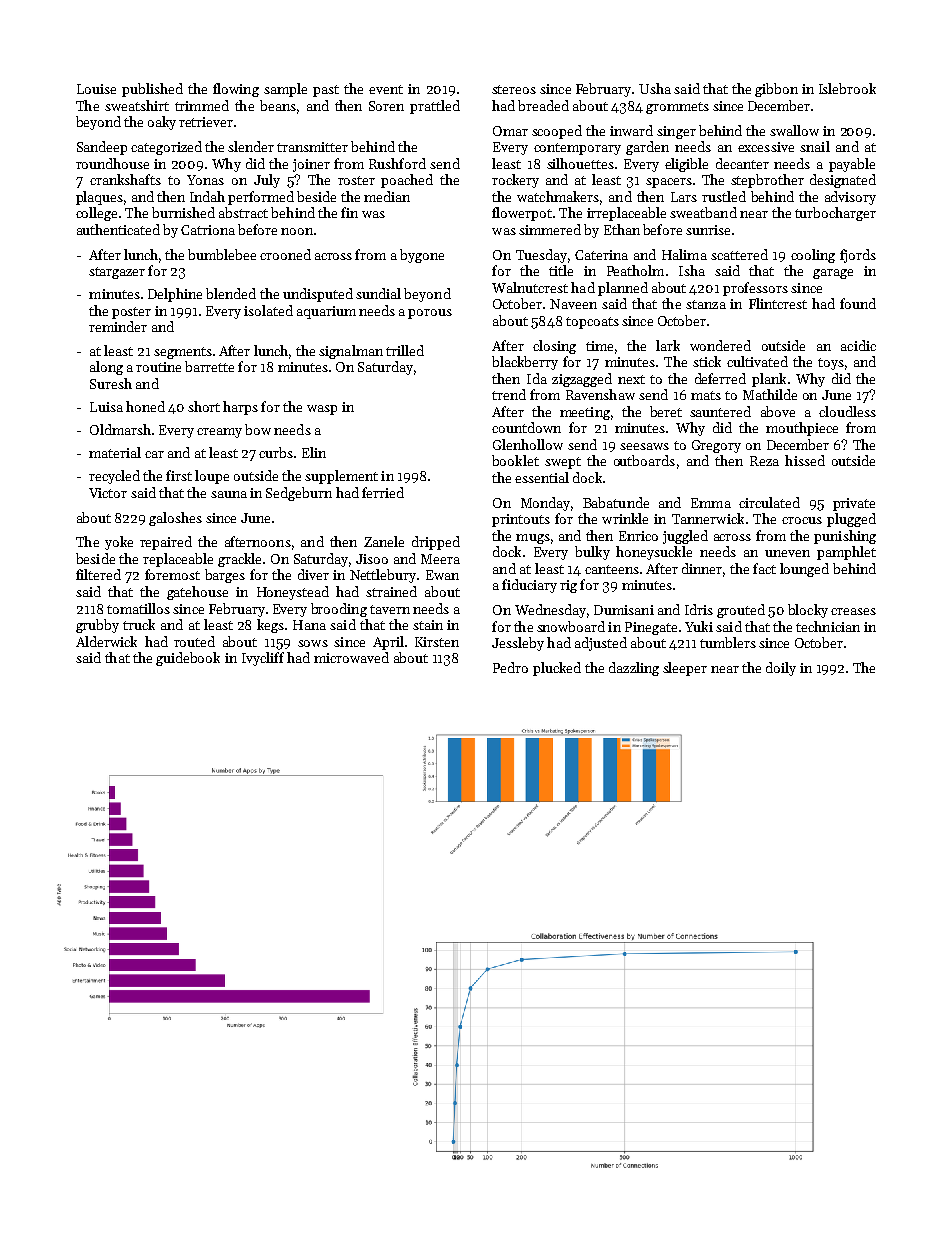 The width and height of the page is (952, 1233). I want to click on retriever, so click(206, 122).
